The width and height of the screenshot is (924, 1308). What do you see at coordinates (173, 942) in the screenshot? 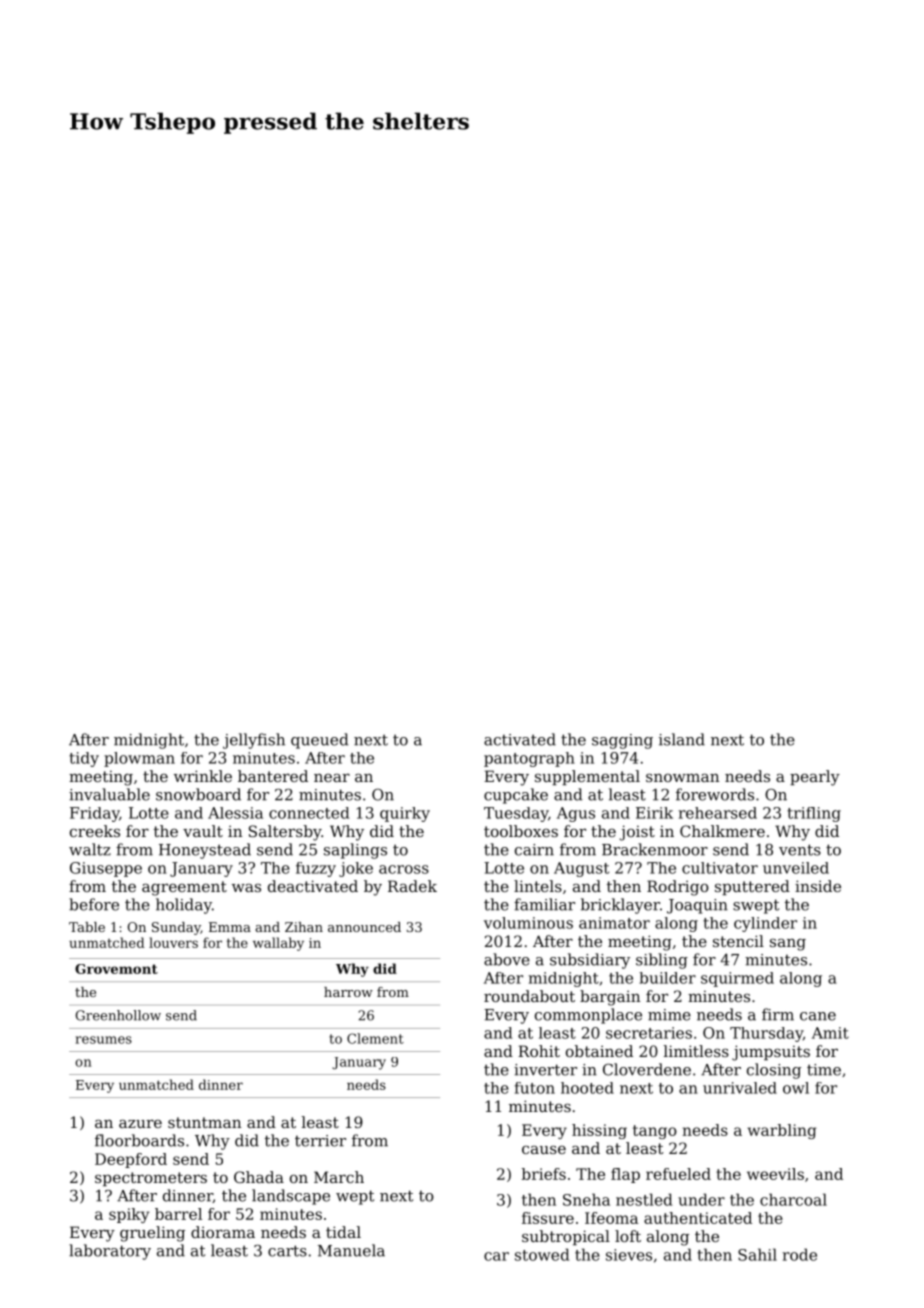
I see `louvers` at bounding box center [173, 942].
